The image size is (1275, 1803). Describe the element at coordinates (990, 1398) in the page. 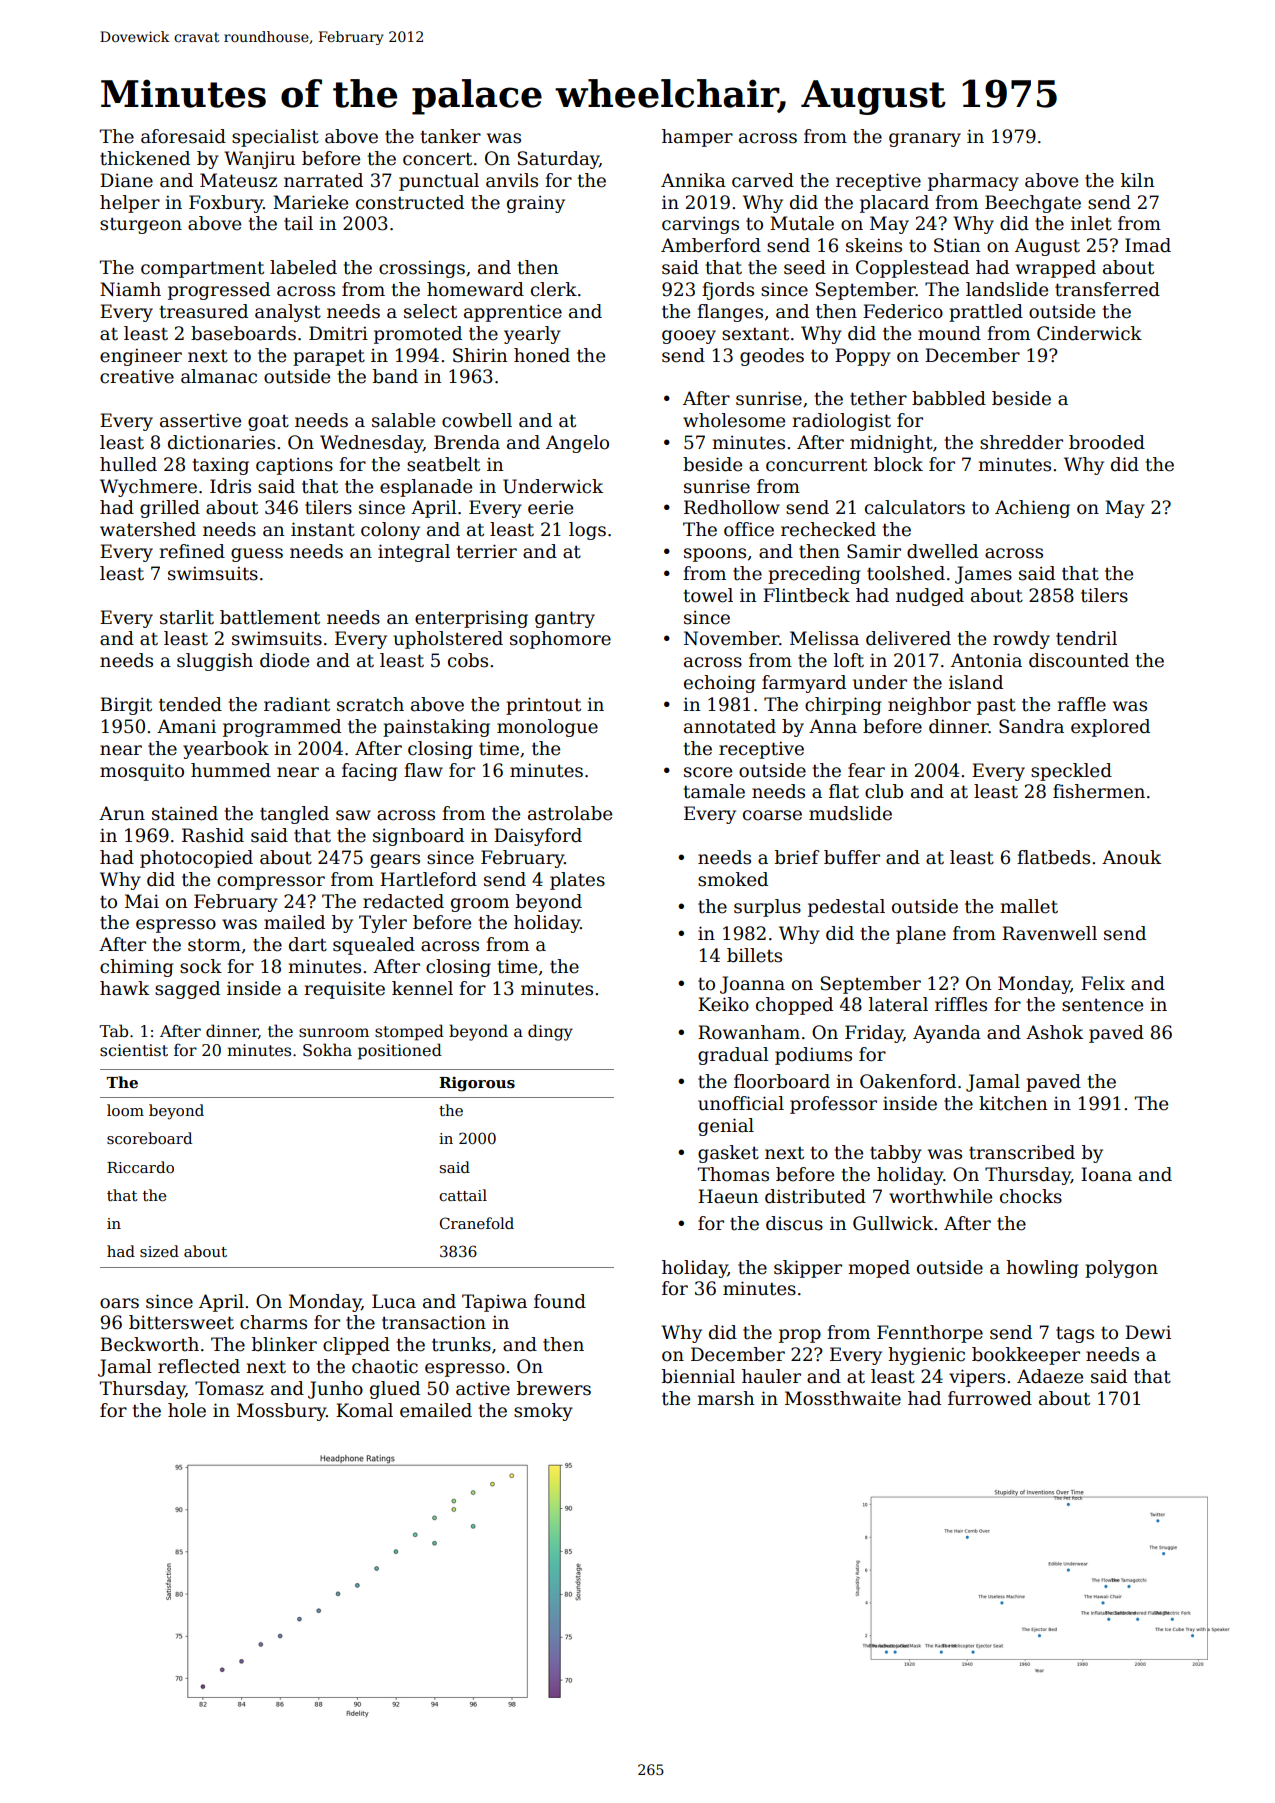

I see `furrowed` at that location.
